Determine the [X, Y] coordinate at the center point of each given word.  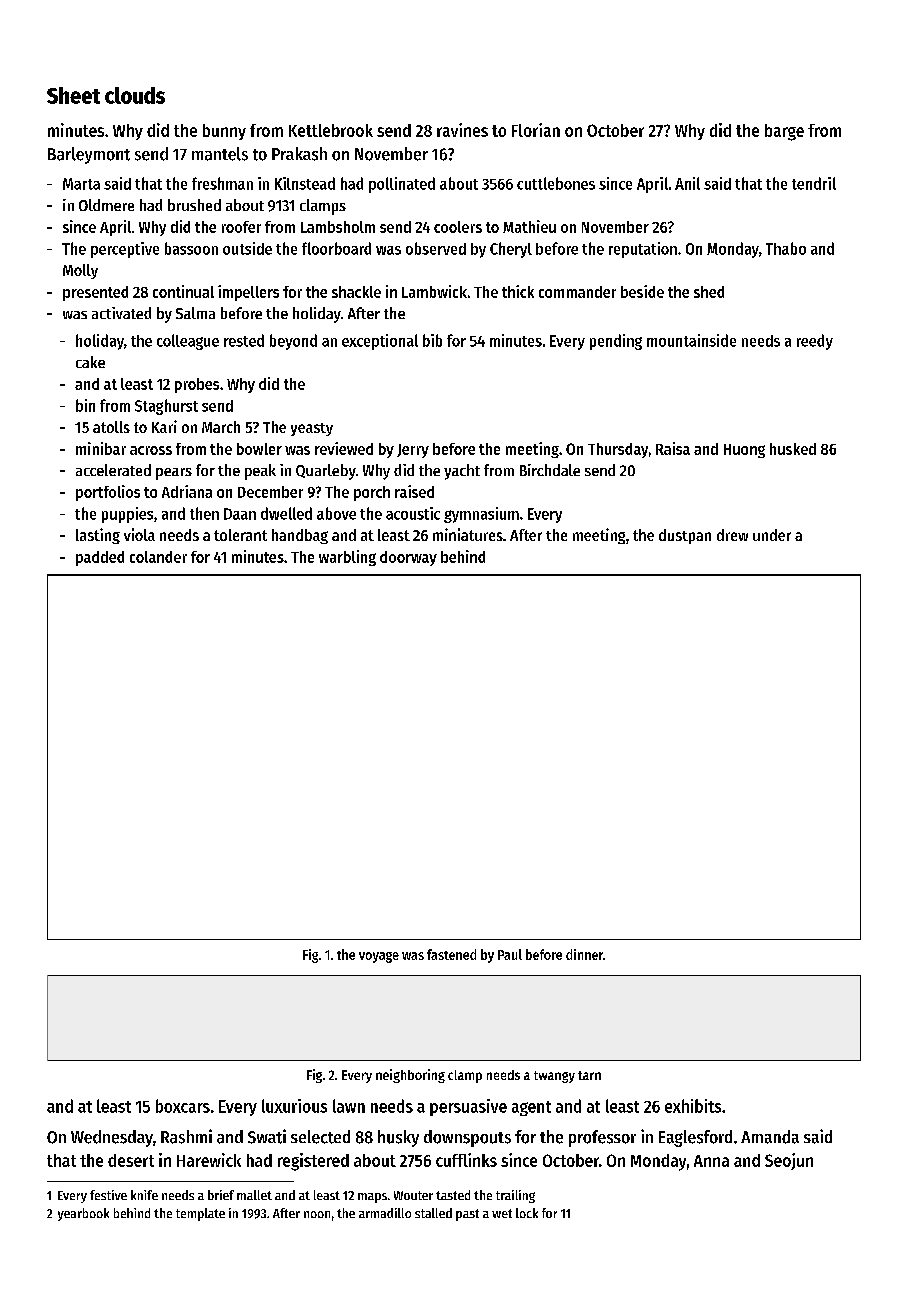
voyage [379, 957]
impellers [248, 293]
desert [131, 1160]
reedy [815, 342]
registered [313, 1162]
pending [616, 342]
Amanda [770, 1137]
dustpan [685, 536]
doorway [408, 558]
